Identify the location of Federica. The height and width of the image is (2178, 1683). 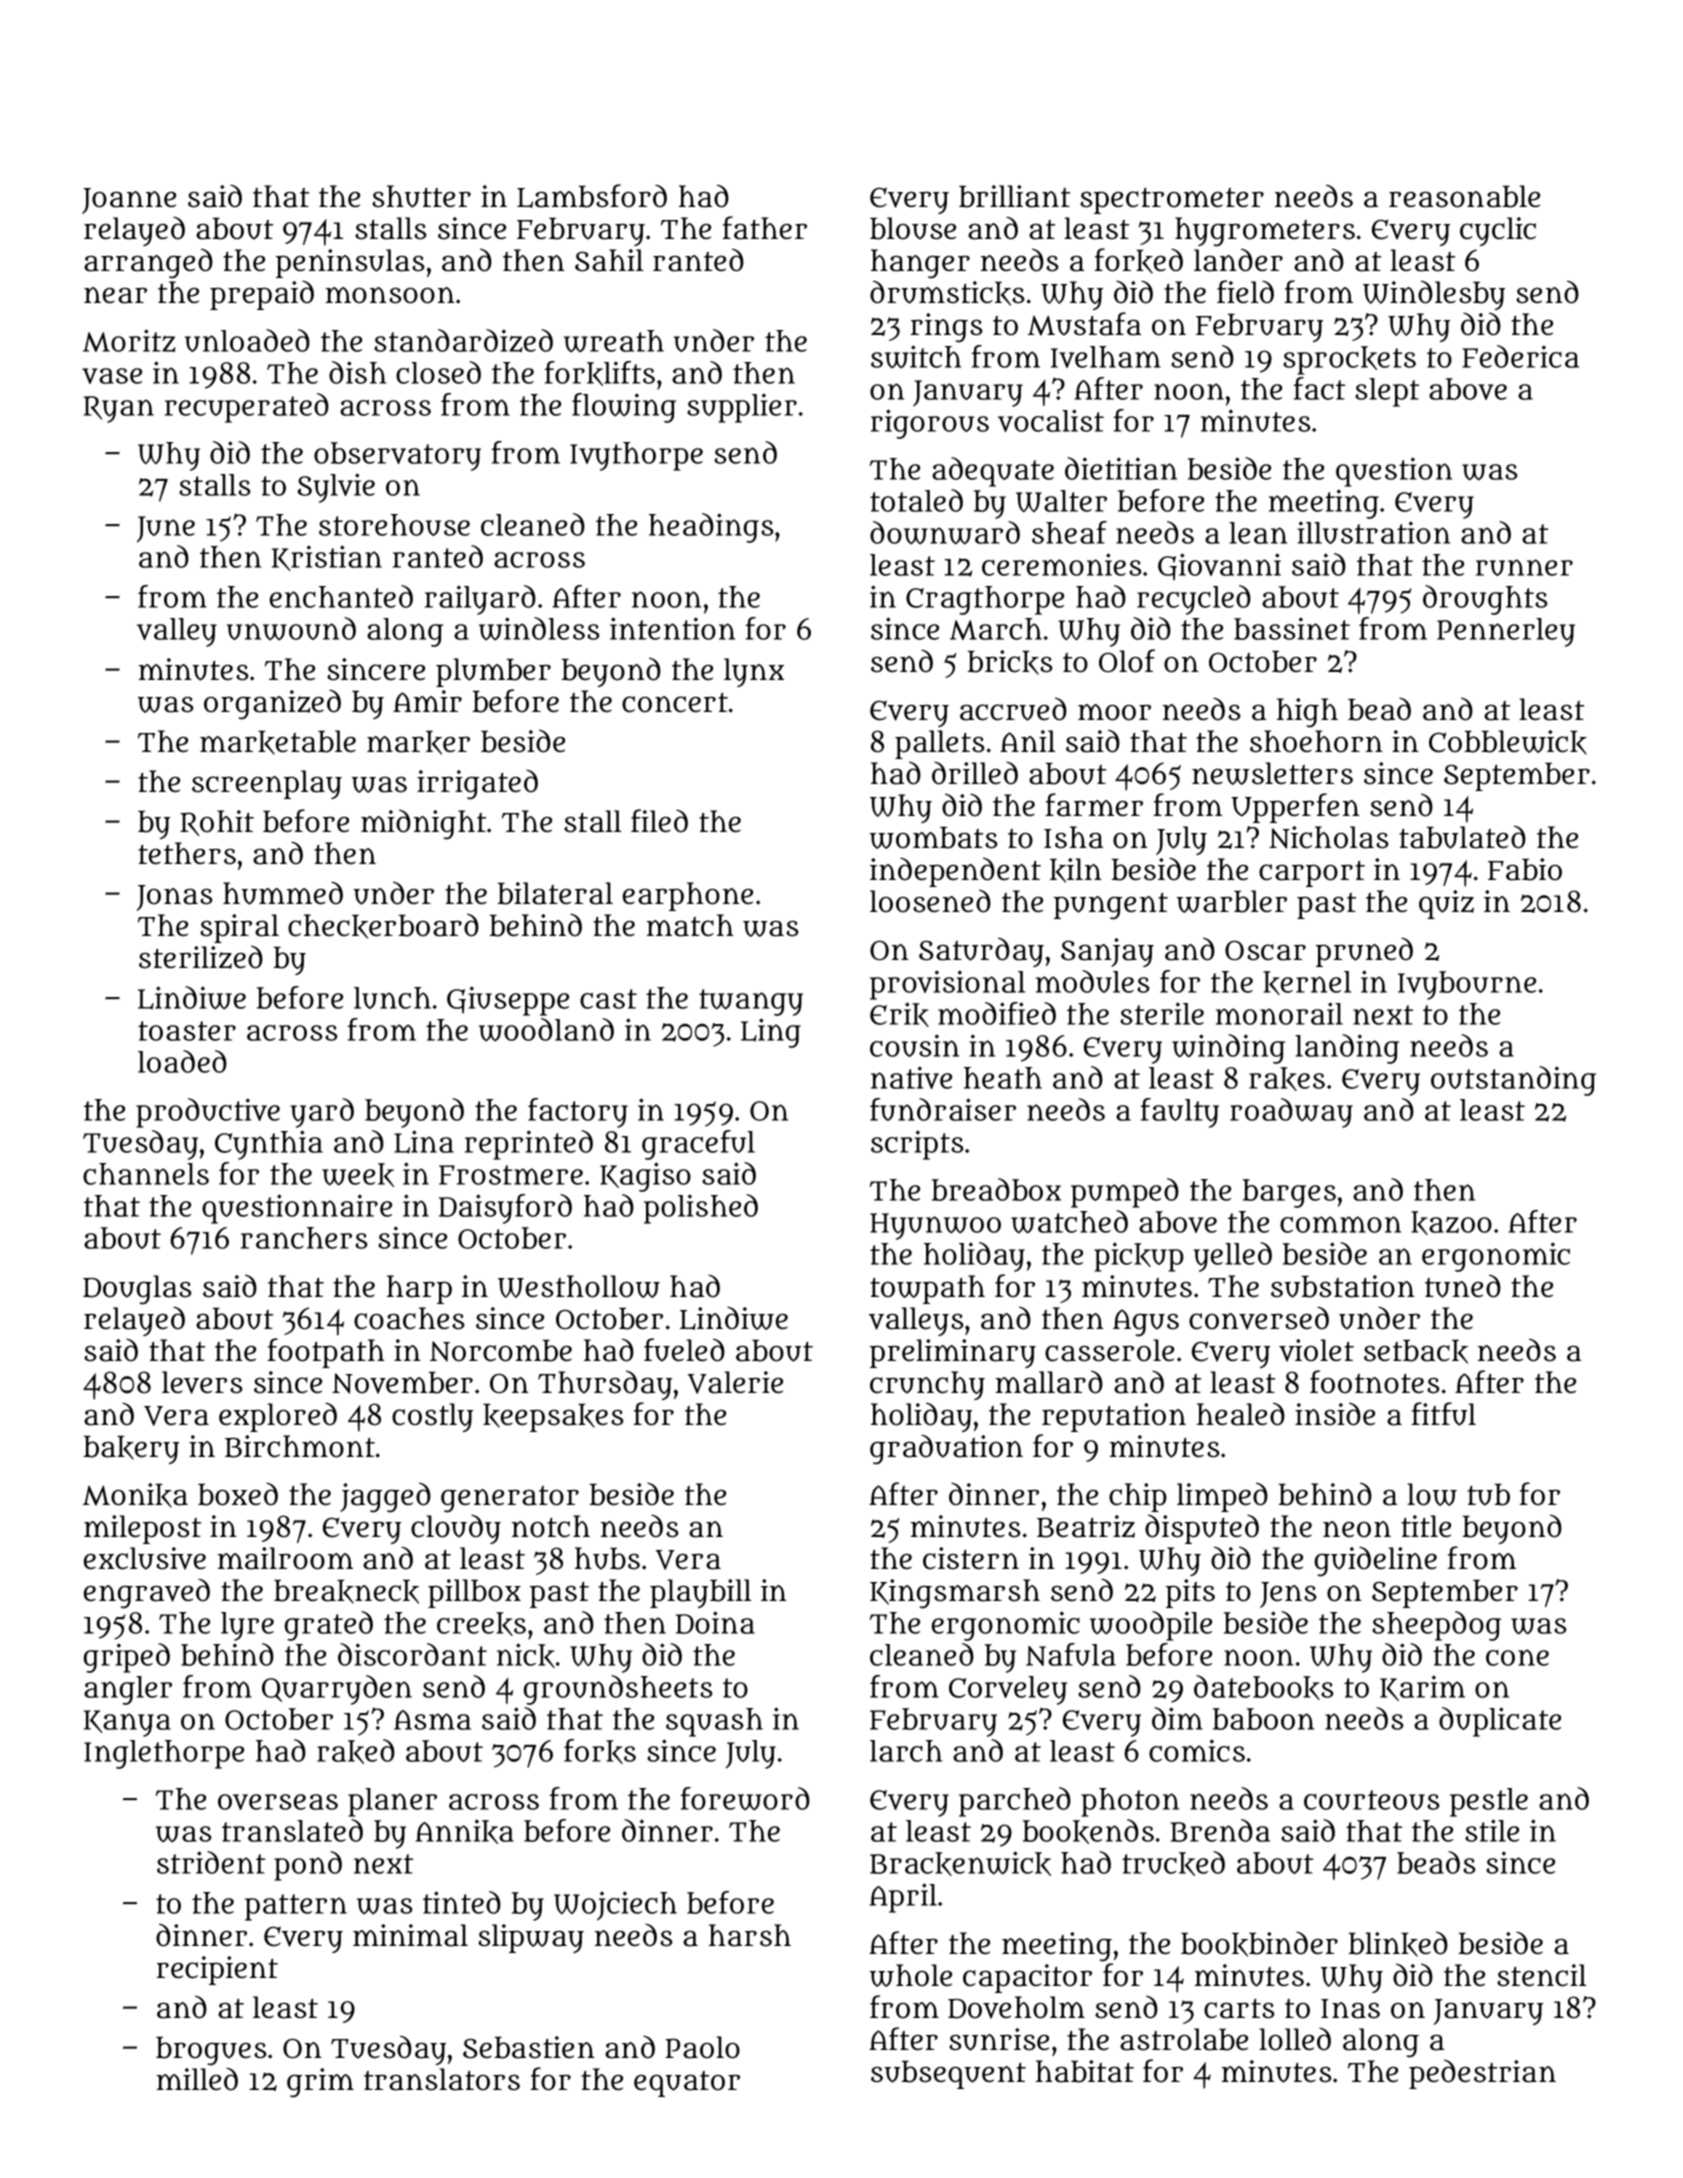
(1520, 356).
